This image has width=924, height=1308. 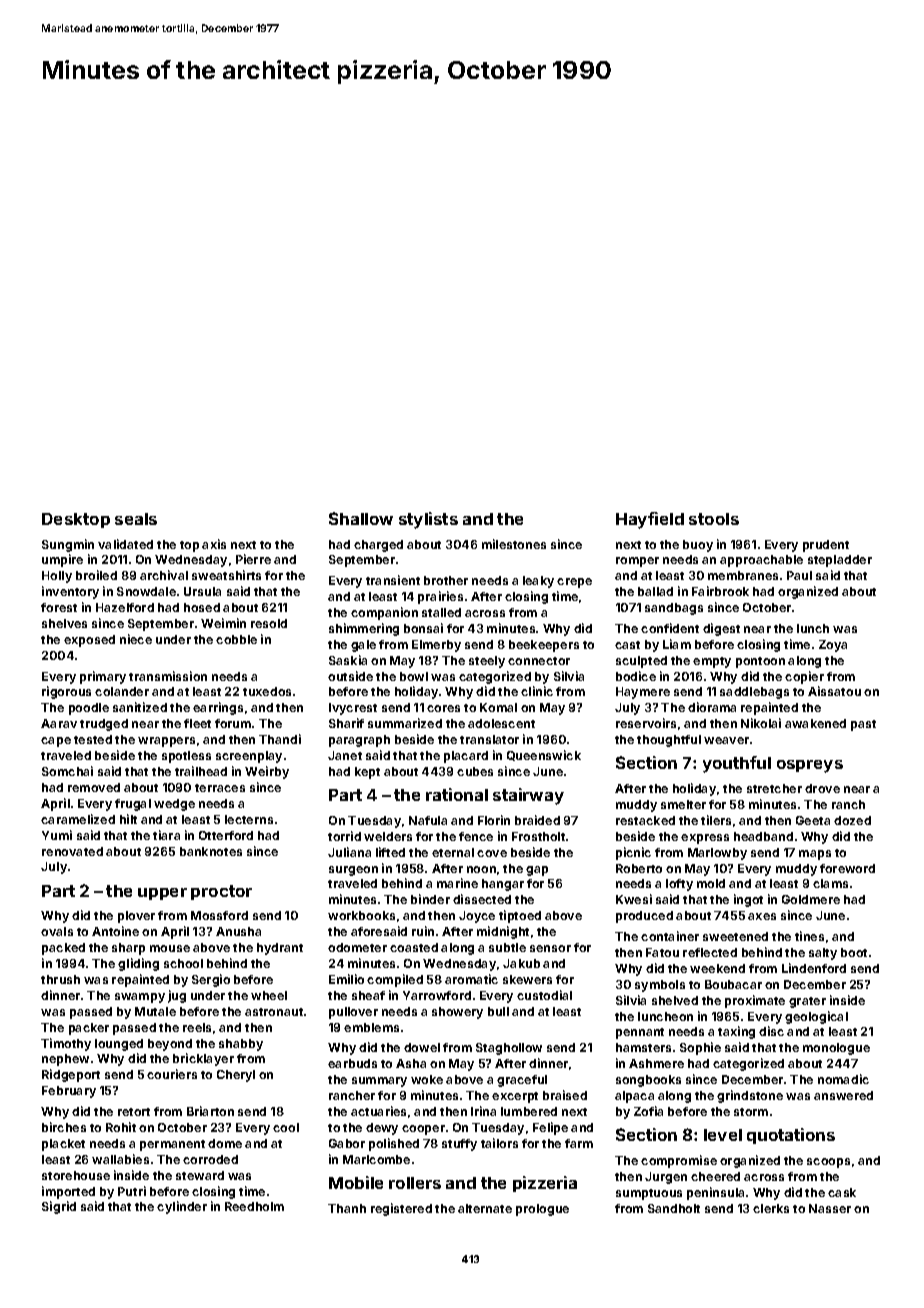 I want to click on stuffy, so click(x=459, y=1145).
